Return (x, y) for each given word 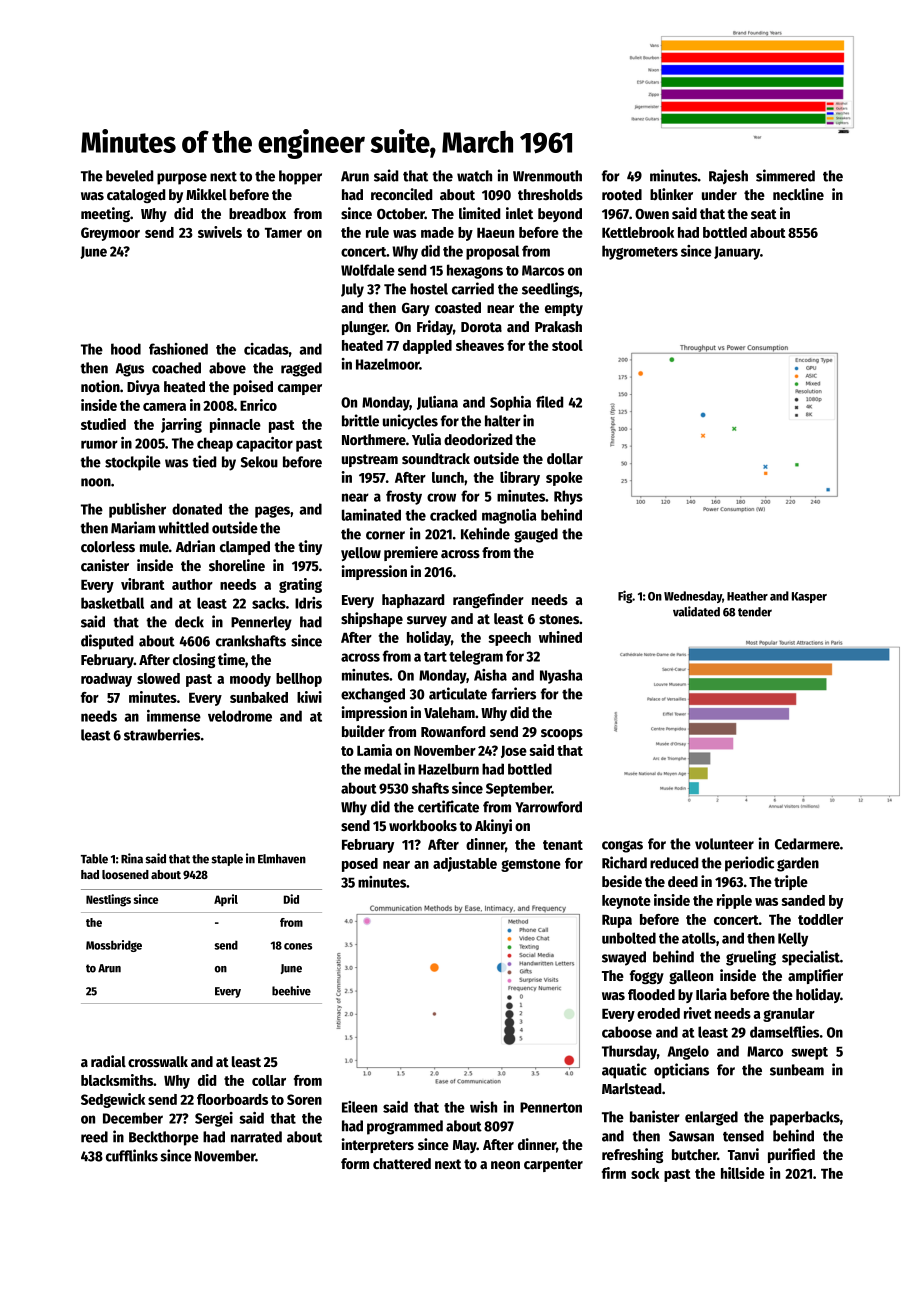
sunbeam (797, 1070)
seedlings (551, 290)
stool (567, 345)
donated (197, 509)
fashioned (178, 349)
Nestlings (108, 900)
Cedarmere (807, 844)
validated (696, 611)
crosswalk (158, 1061)
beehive (291, 991)
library (520, 478)
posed (360, 865)
